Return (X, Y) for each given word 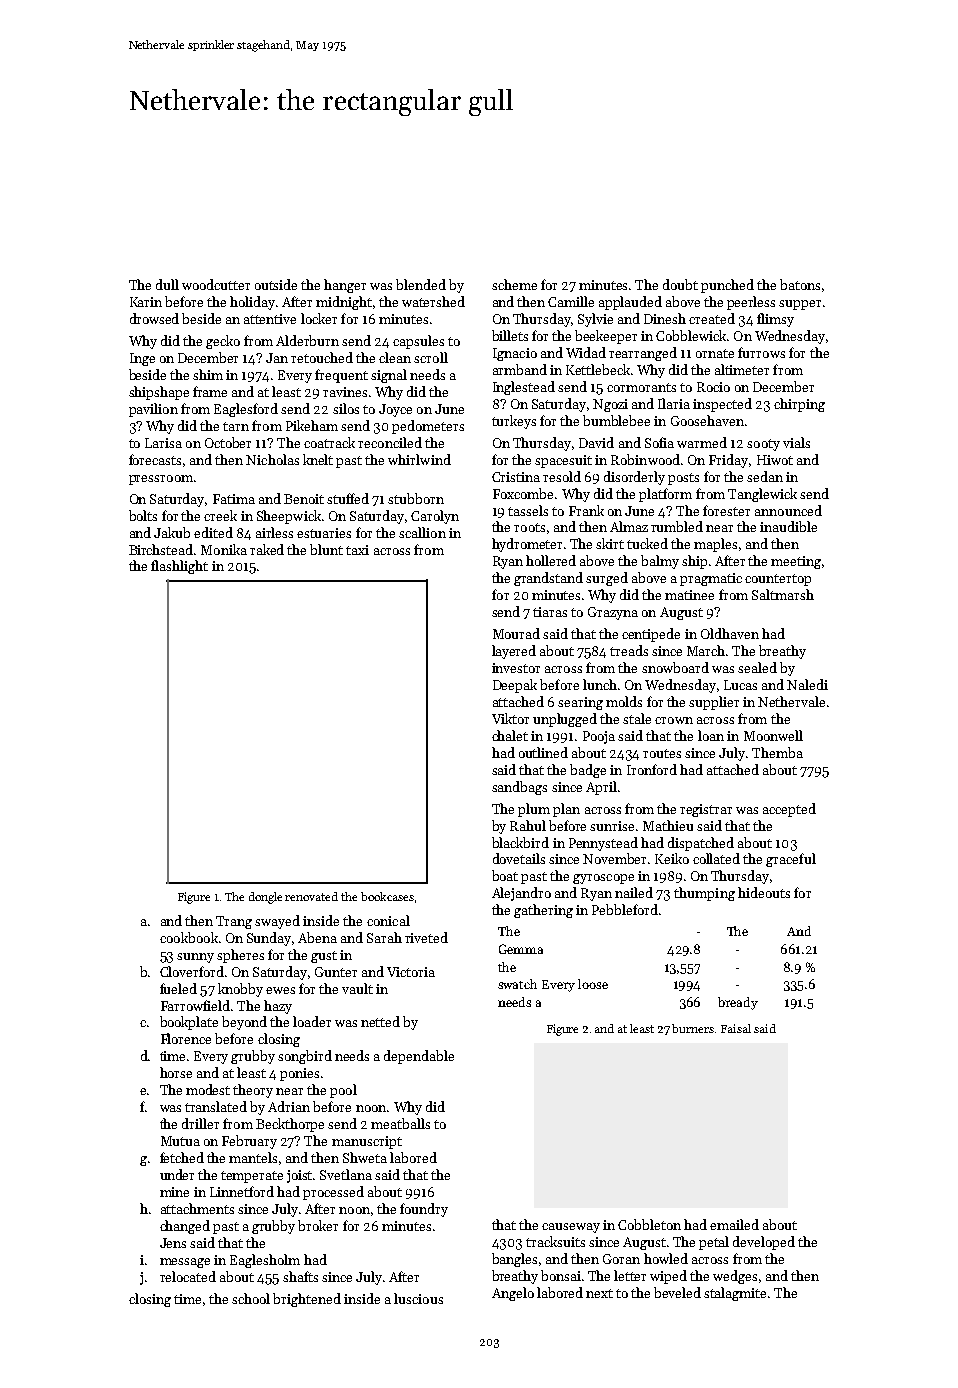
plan (566, 810)
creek (220, 515)
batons (800, 284)
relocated (188, 1276)
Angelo (513, 1294)
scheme (514, 284)
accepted (789, 810)
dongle (265, 898)
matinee (689, 595)
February (249, 1142)
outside (276, 284)
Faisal (736, 1028)
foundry (424, 1210)
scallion (422, 532)
